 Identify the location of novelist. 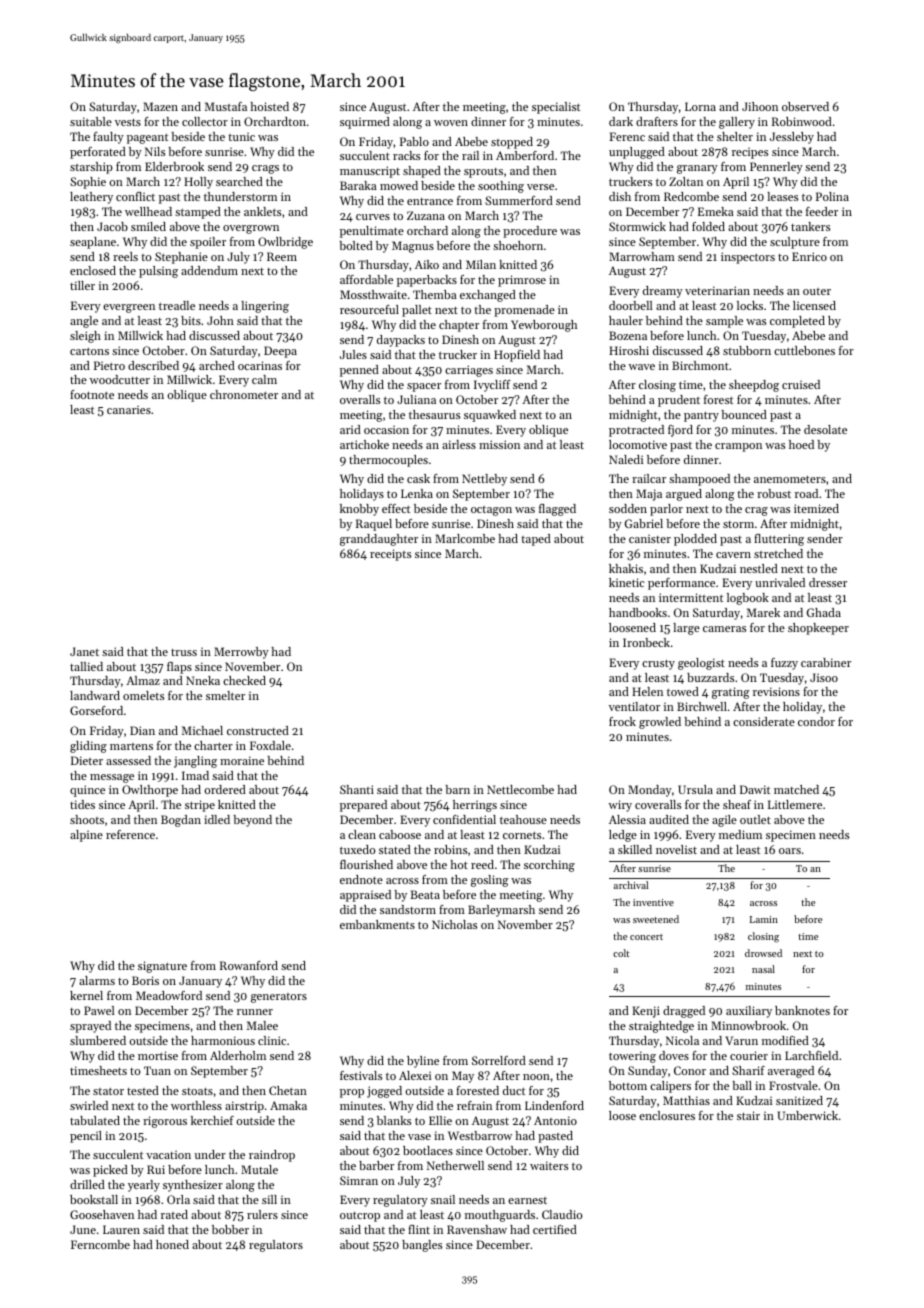
(676, 849).
